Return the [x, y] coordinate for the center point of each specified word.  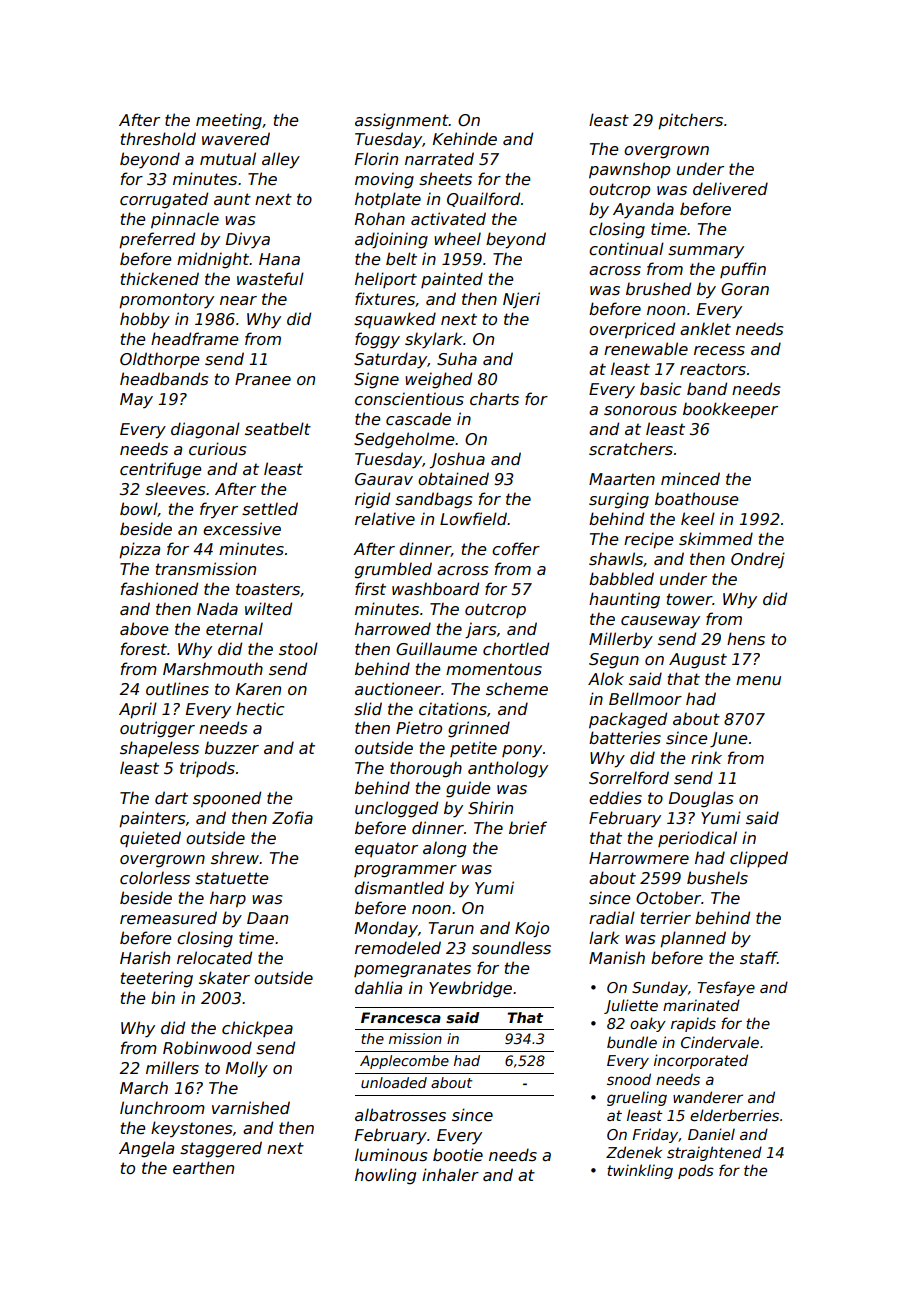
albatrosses [400, 1115]
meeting [229, 121]
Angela [146, 1149]
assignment [402, 121]
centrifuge [161, 470]
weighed [438, 380]
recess [719, 351]
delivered [730, 189]
